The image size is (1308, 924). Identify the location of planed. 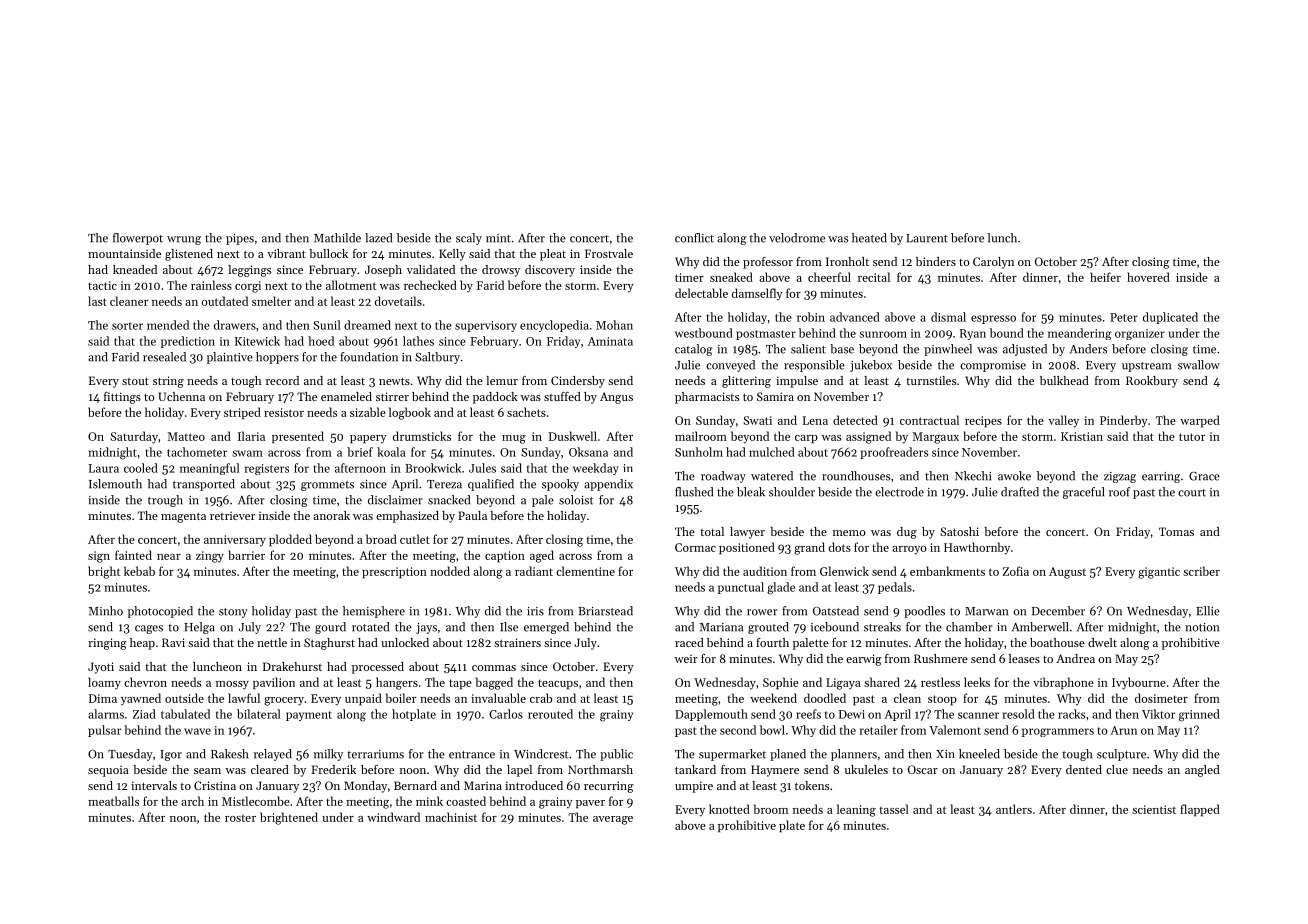
(788, 755).
